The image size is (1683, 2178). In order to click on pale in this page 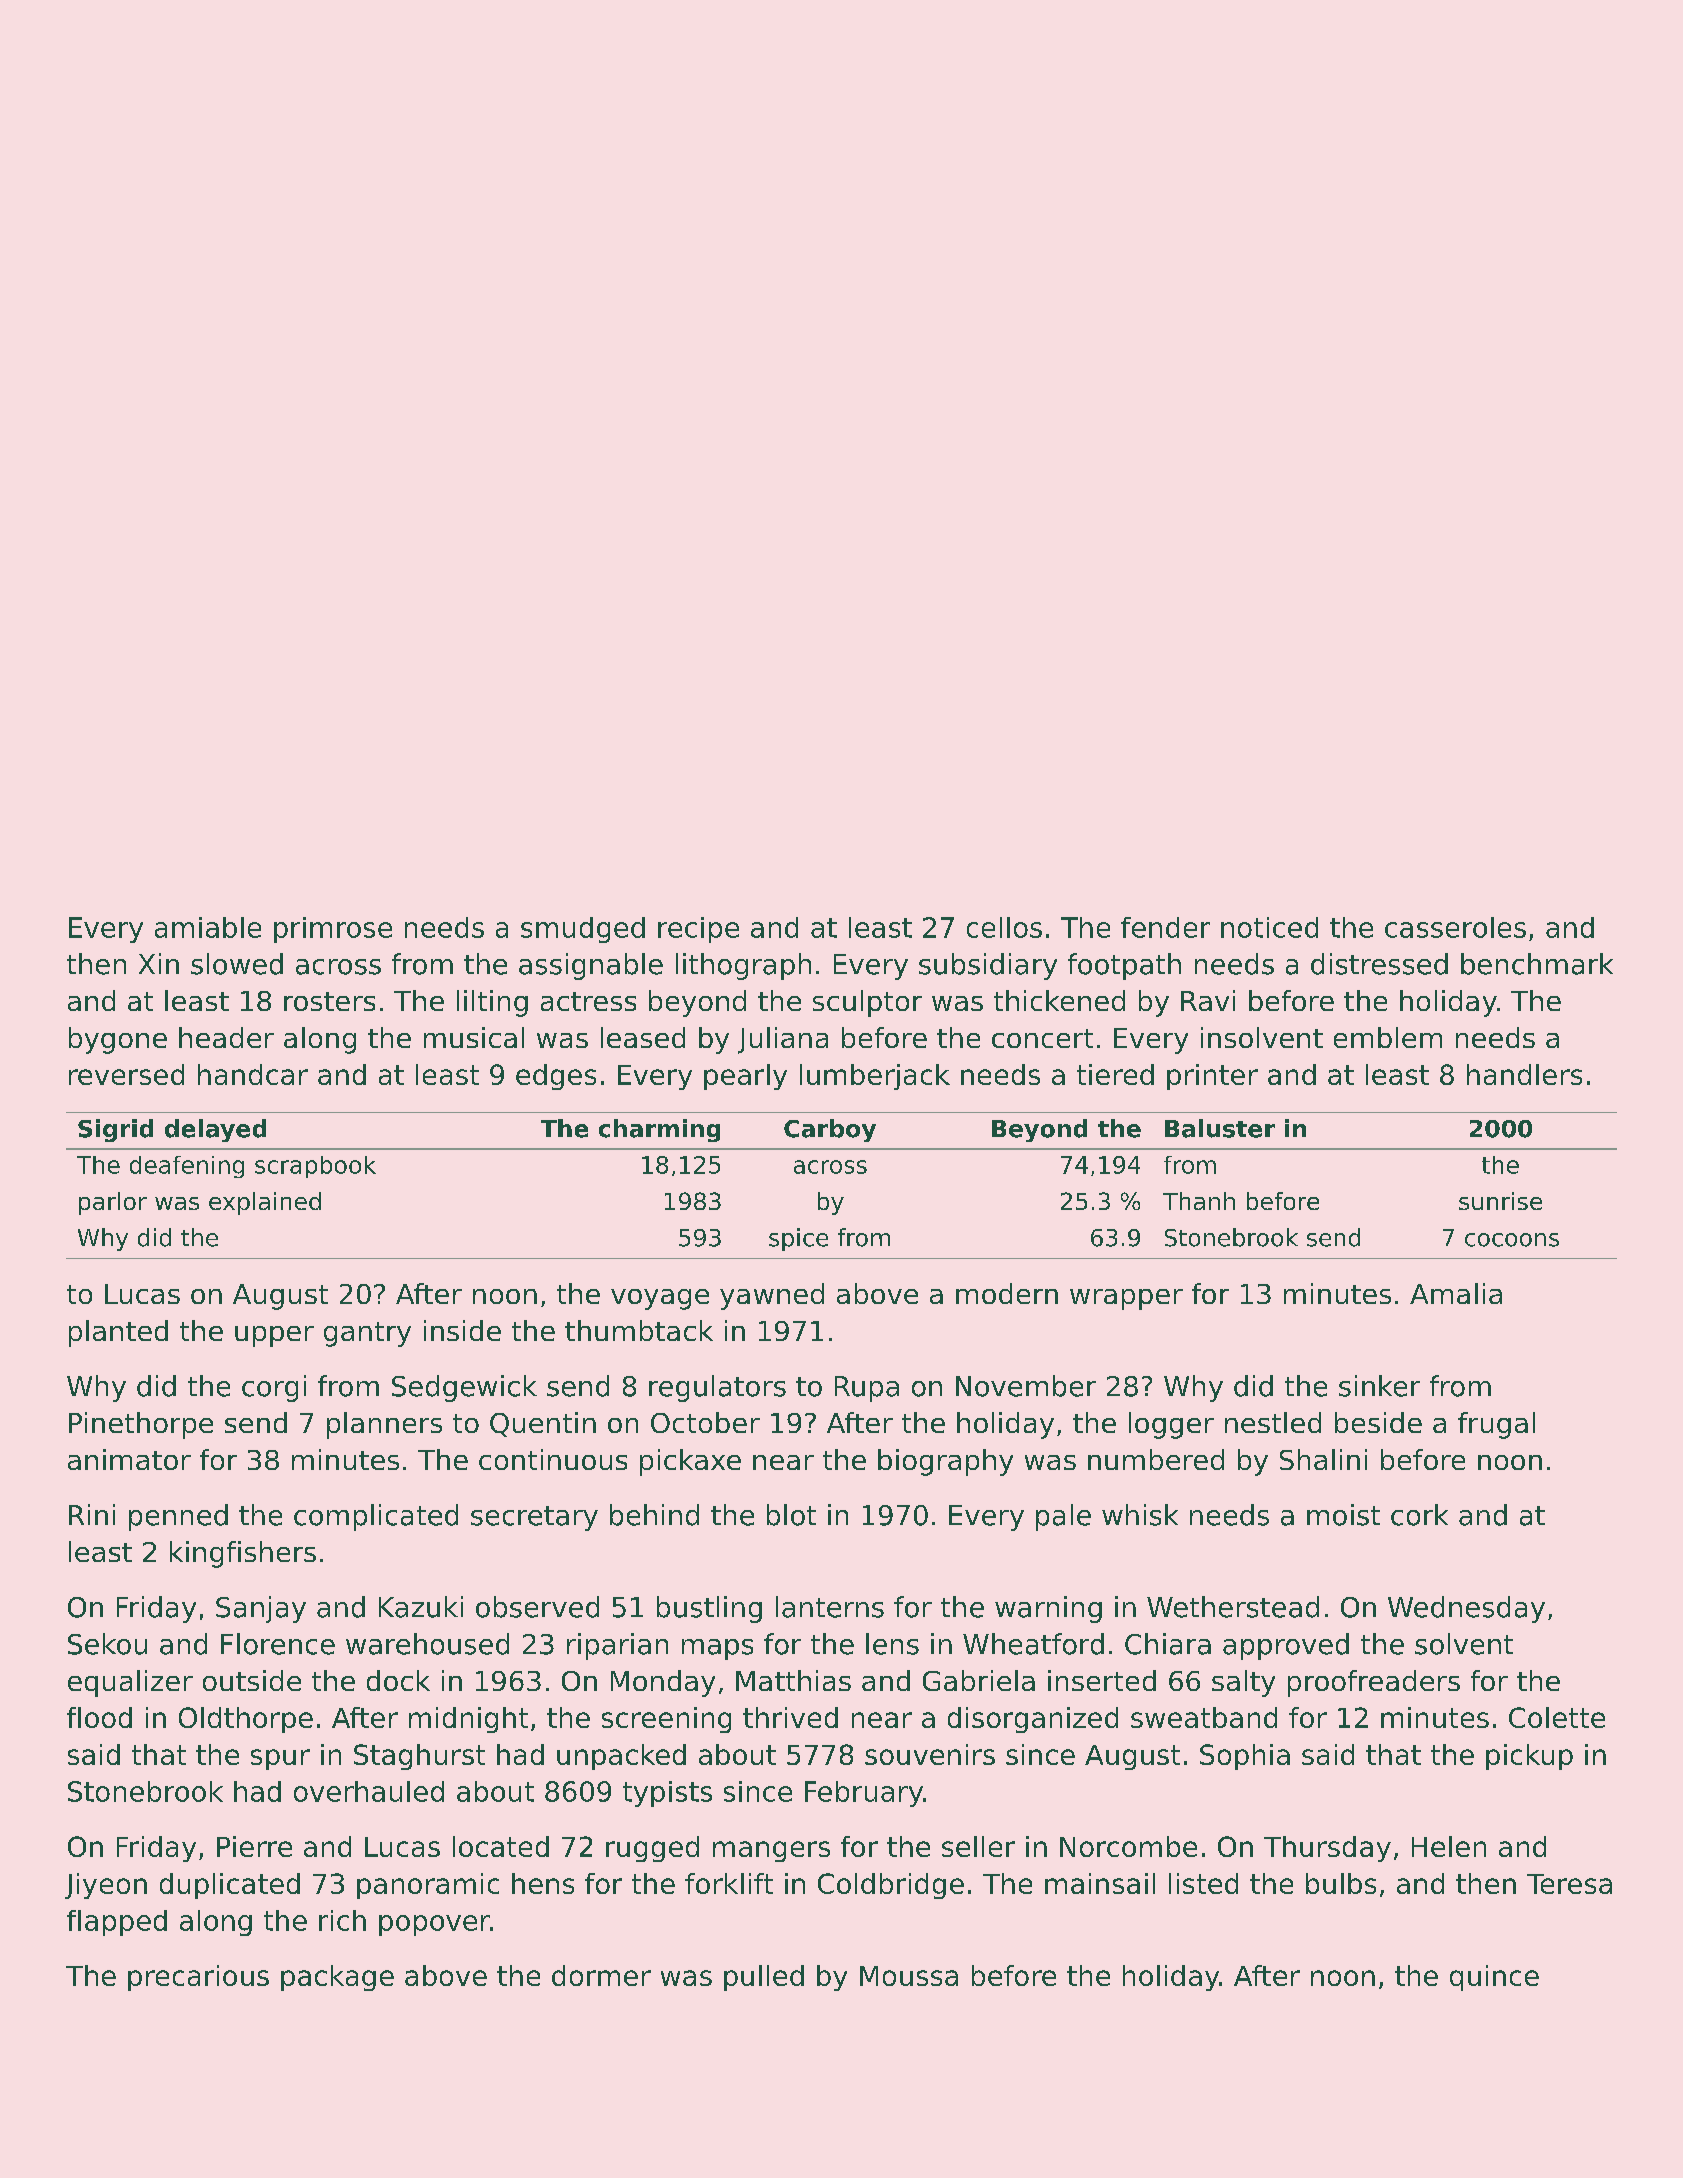, I will do `click(1063, 1517)`.
